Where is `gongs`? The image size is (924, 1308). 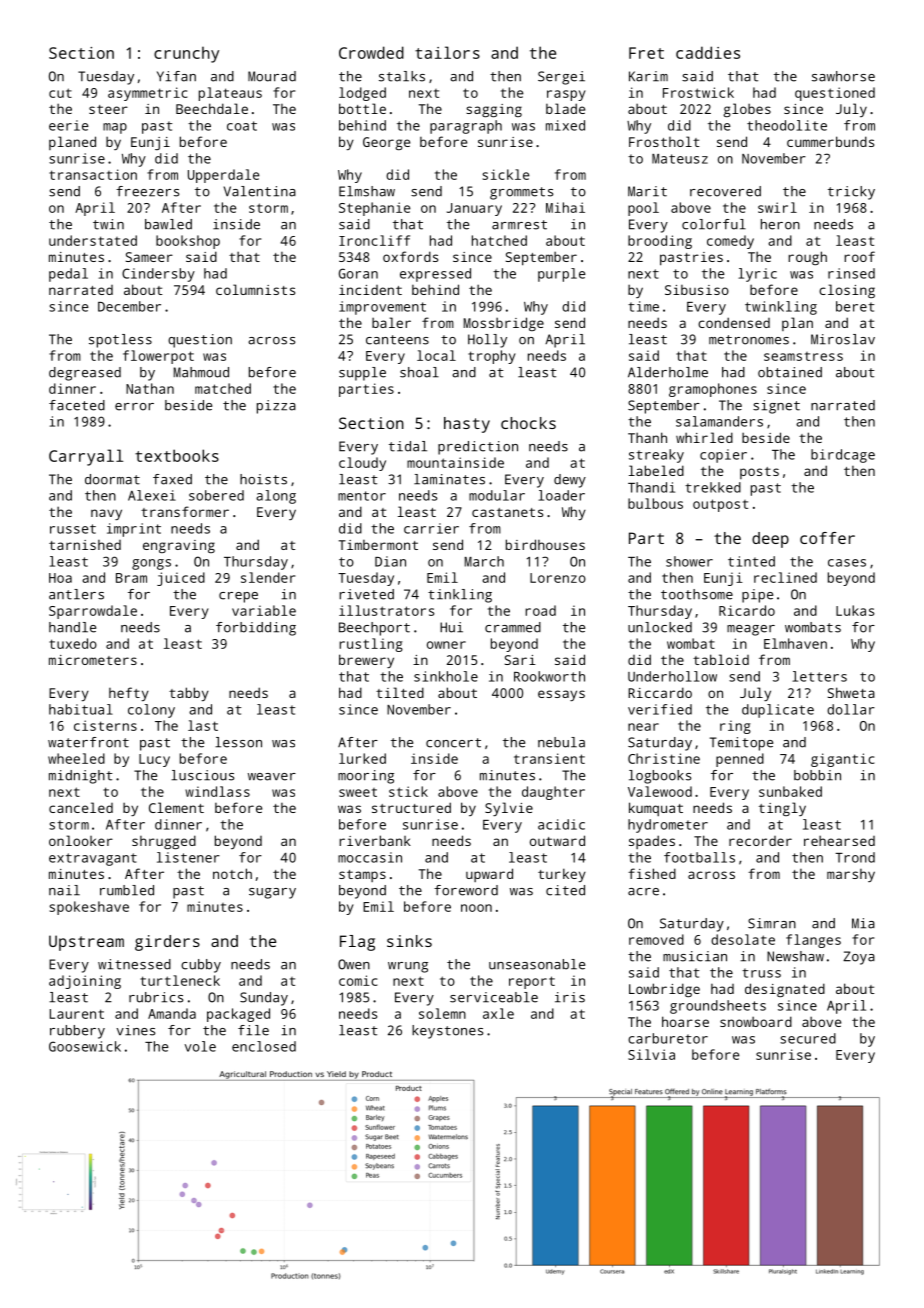 gongs is located at coordinates (151, 564).
